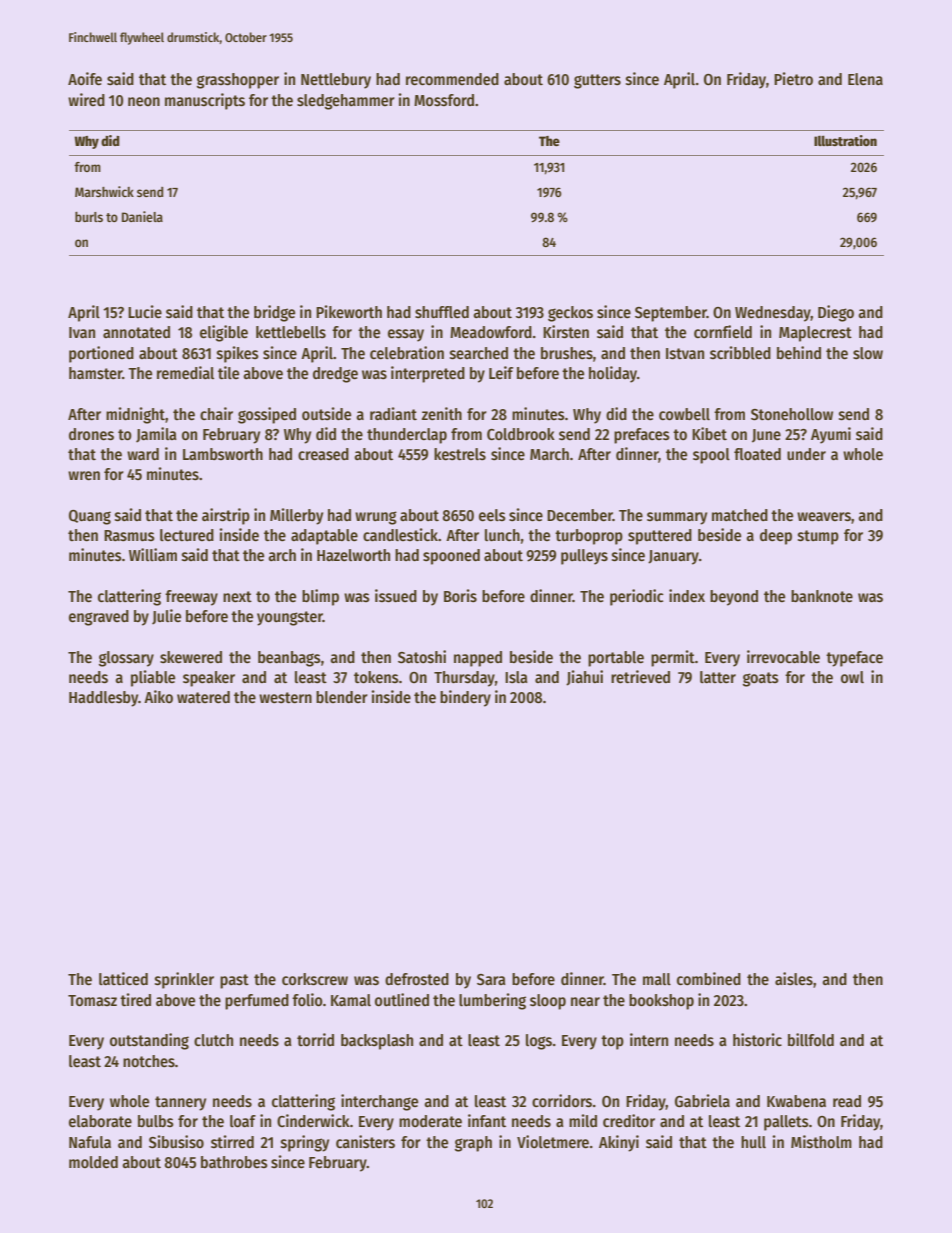 Image resolution: width=952 pixels, height=1233 pixels. What do you see at coordinates (85, 79) in the page?
I see `Aoife` at bounding box center [85, 79].
